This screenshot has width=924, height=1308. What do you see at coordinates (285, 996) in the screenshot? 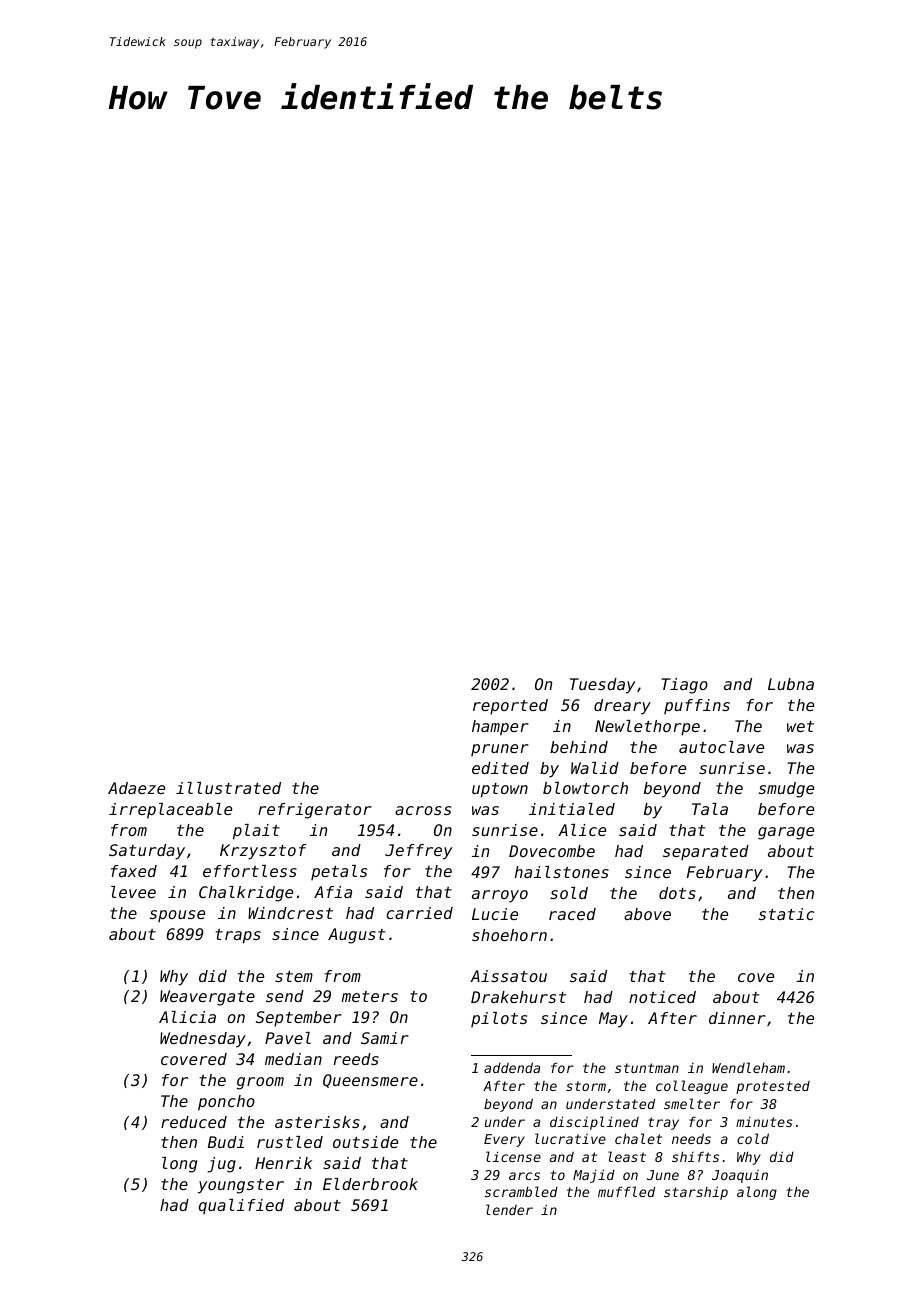
I see `send` at bounding box center [285, 996].
